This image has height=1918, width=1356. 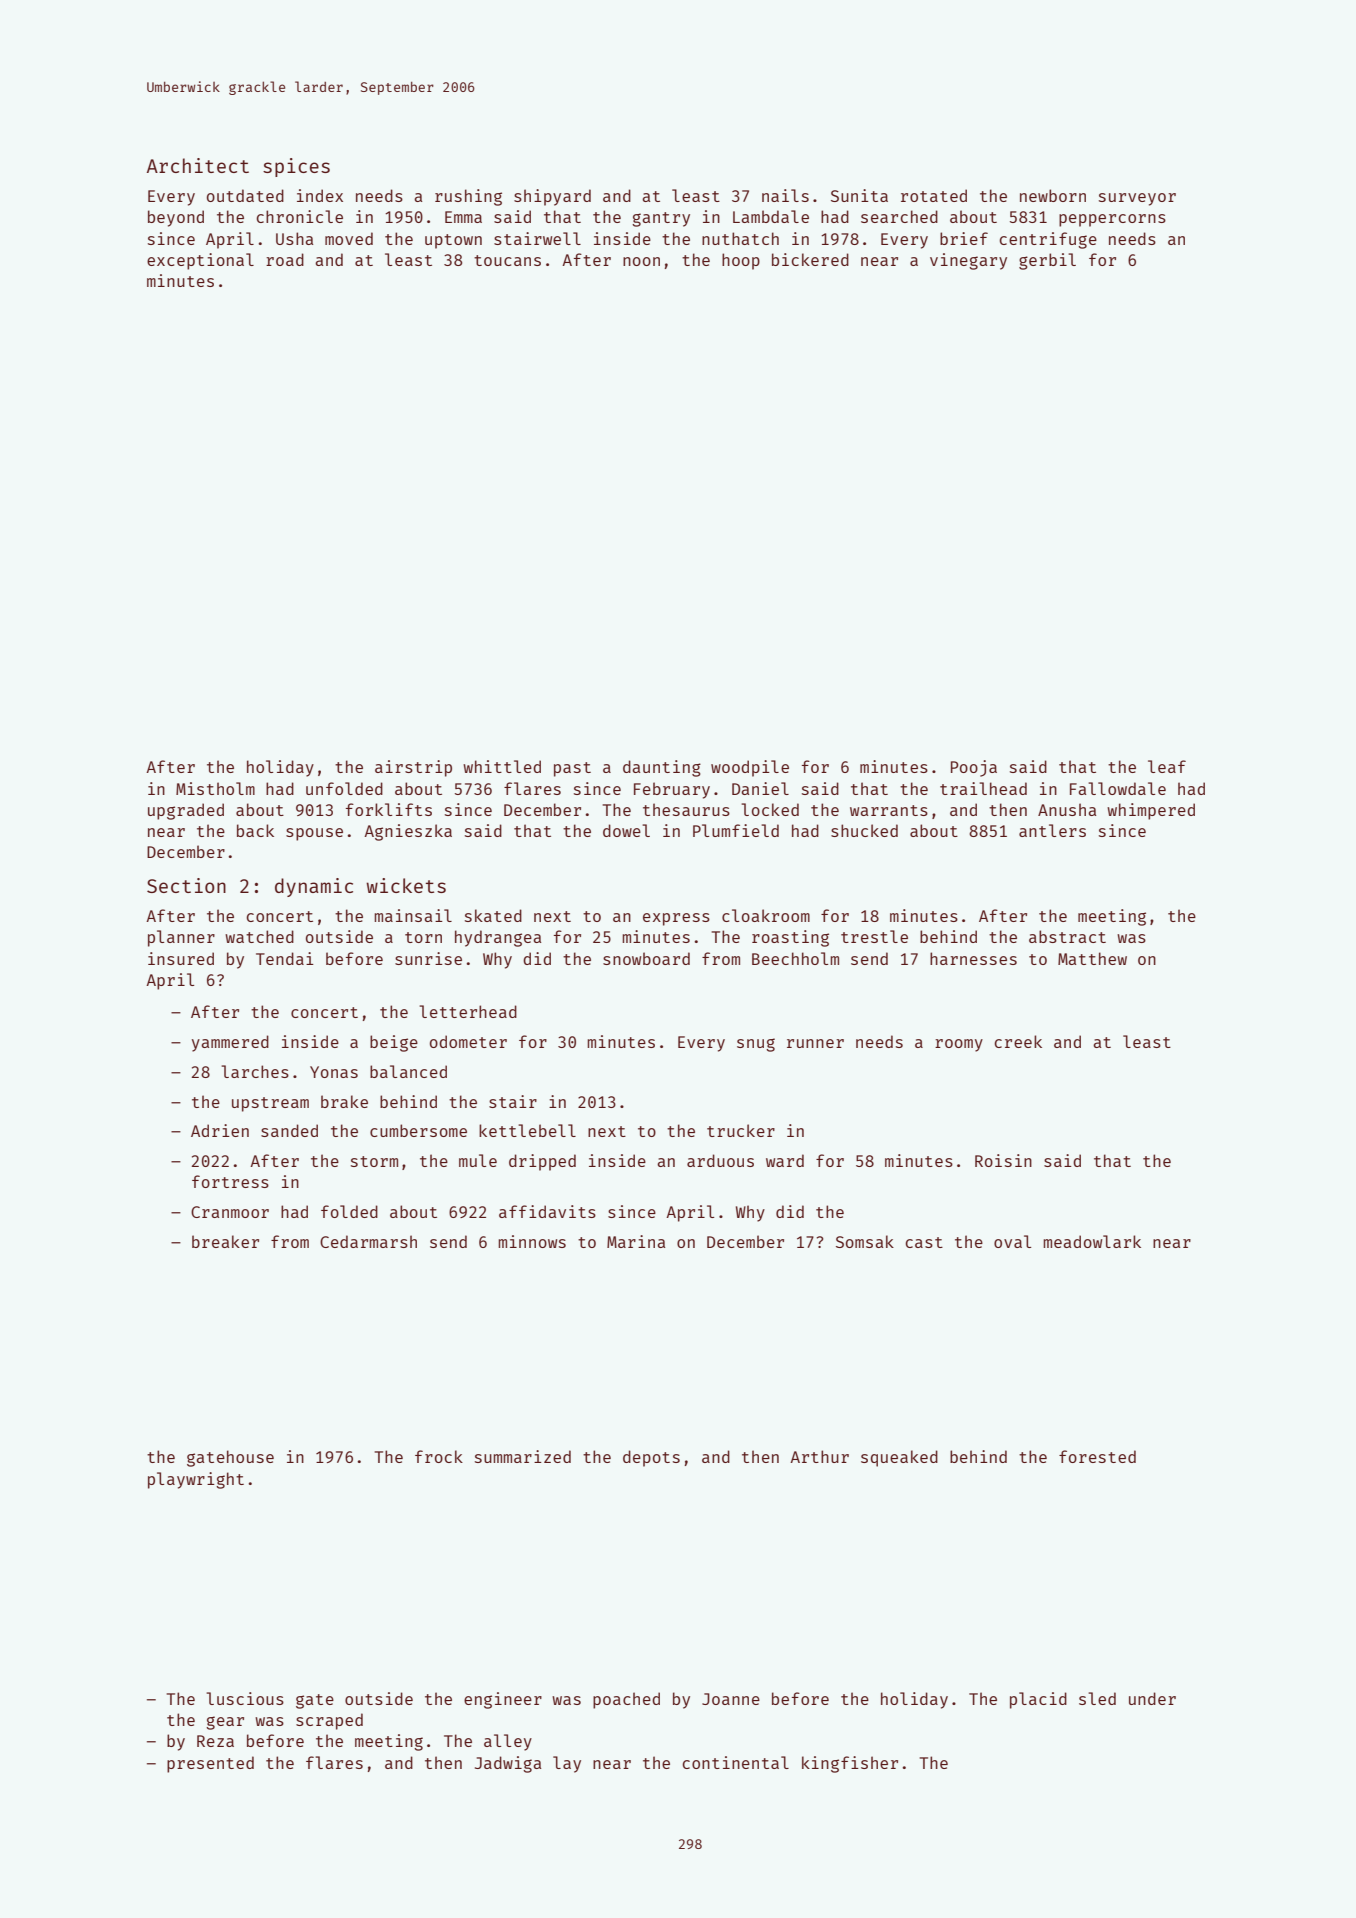 I want to click on depots, so click(x=651, y=1458).
